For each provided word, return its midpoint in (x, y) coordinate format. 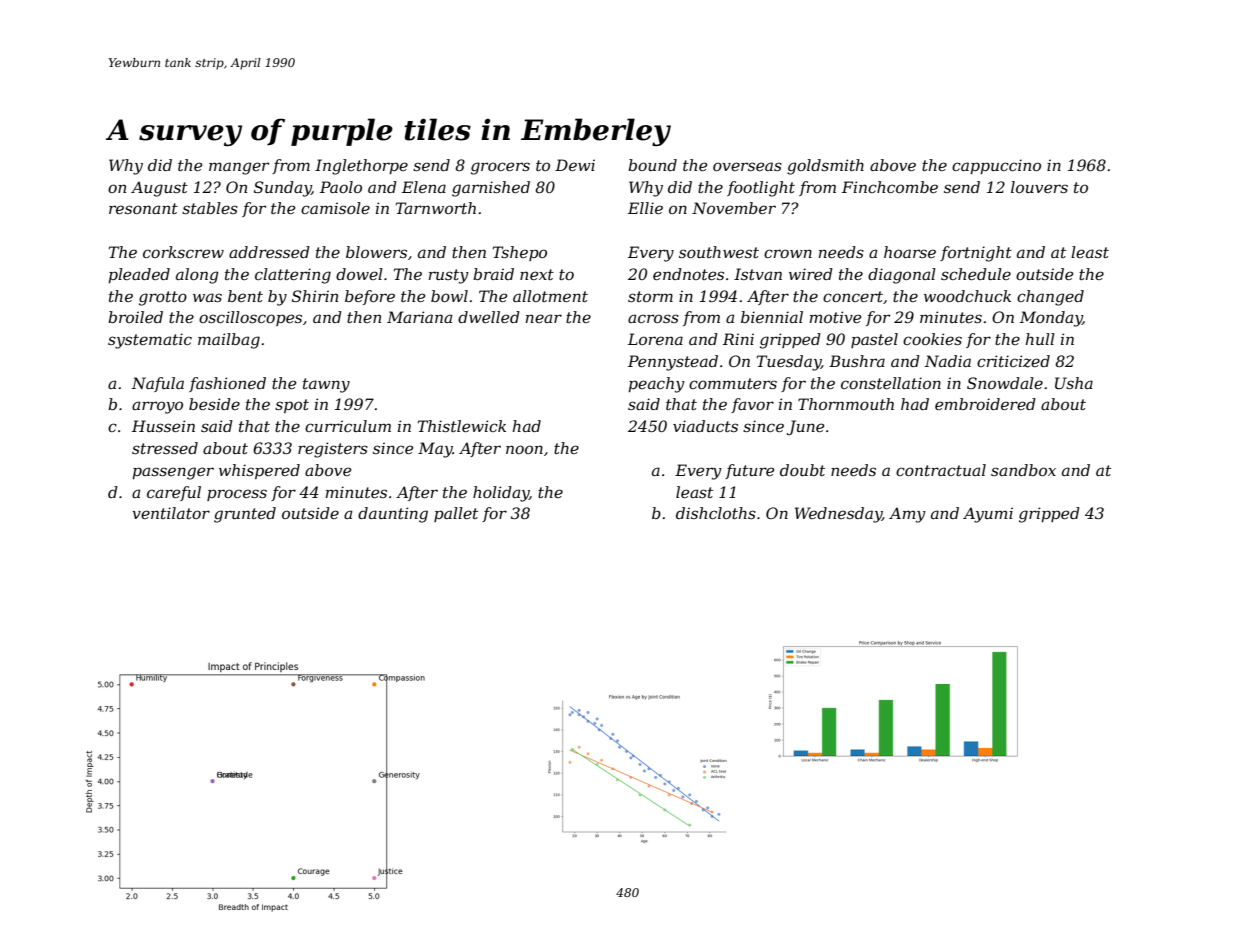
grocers (500, 168)
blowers (376, 252)
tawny (326, 385)
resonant (143, 208)
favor (752, 405)
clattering (293, 276)
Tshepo (520, 253)
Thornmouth (846, 404)
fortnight (976, 254)
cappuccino (996, 166)
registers (333, 450)
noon (524, 449)
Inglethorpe (361, 167)
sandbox (1023, 470)
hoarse (910, 252)
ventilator (171, 513)
